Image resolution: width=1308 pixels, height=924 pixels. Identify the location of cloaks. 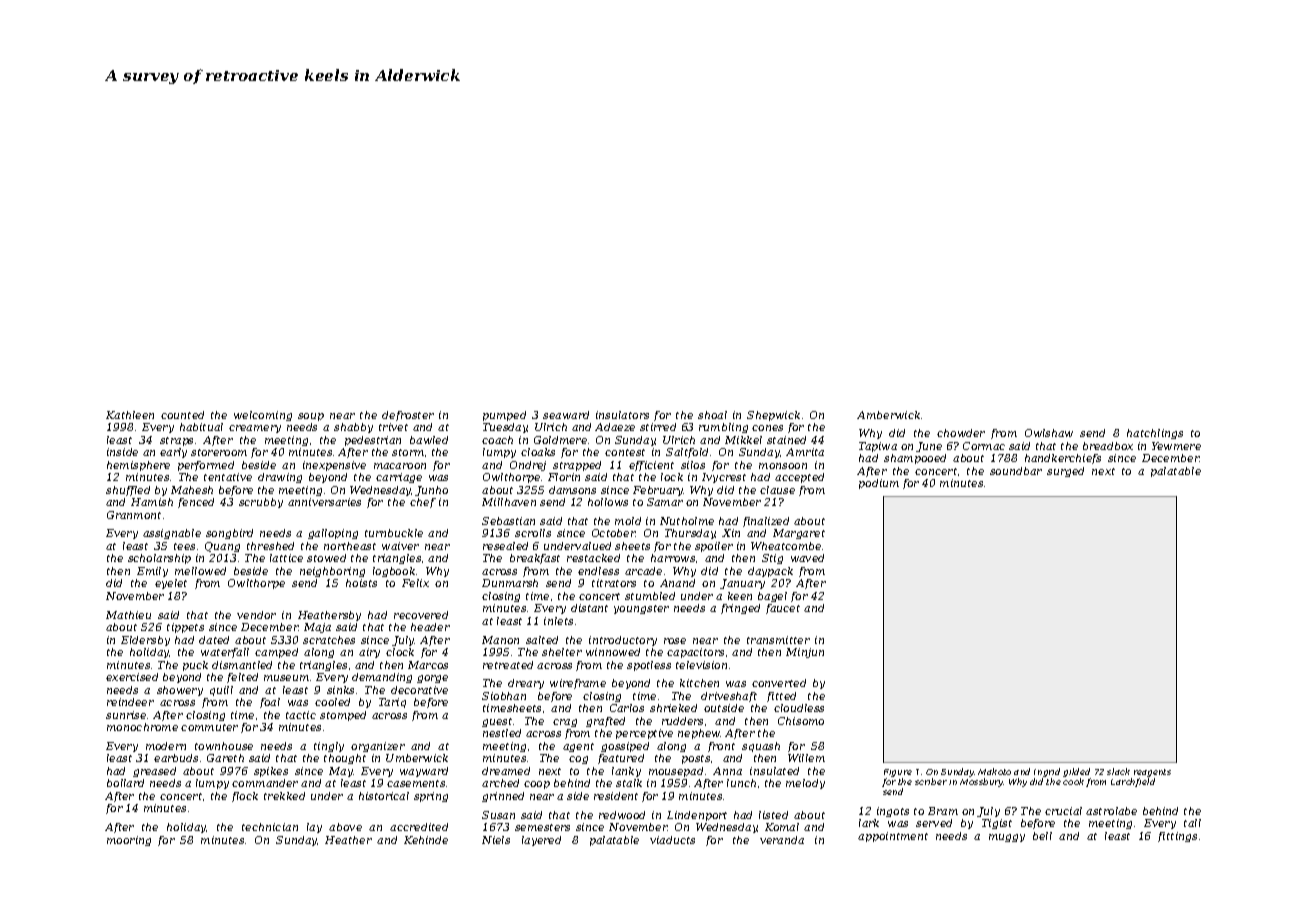
(538, 452).
